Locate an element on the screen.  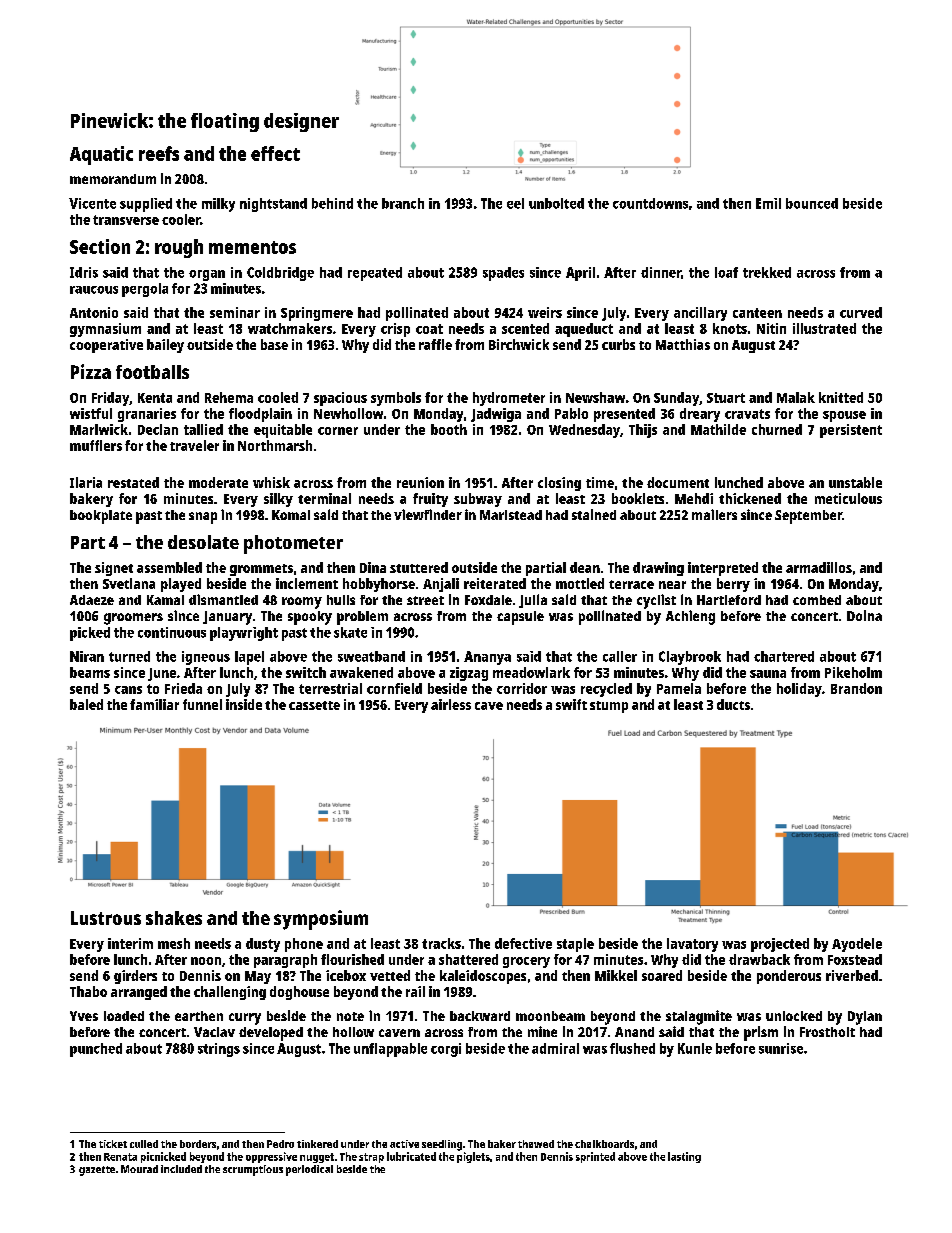
nightstand is located at coordinates (273, 205).
